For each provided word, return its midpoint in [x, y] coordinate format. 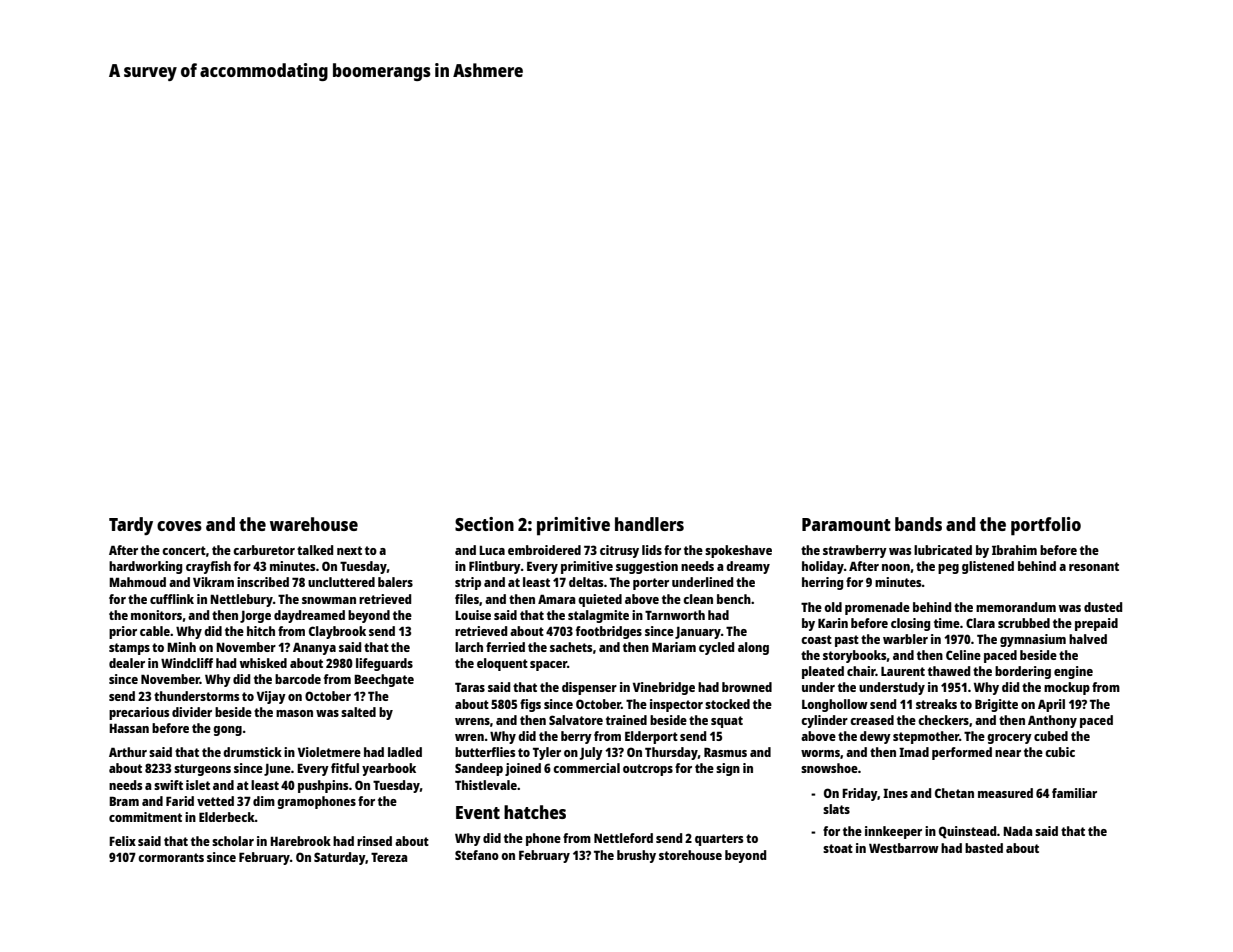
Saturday [340, 858]
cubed [1051, 736]
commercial [586, 768]
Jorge [255, 617]
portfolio [1046, 526]
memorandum [1016, 607]
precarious [139, 713]
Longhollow [835, 705]
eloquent [502, 664]
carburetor [264, 550]
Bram [124, 801]
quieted [600, 600]
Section [484, 524]
